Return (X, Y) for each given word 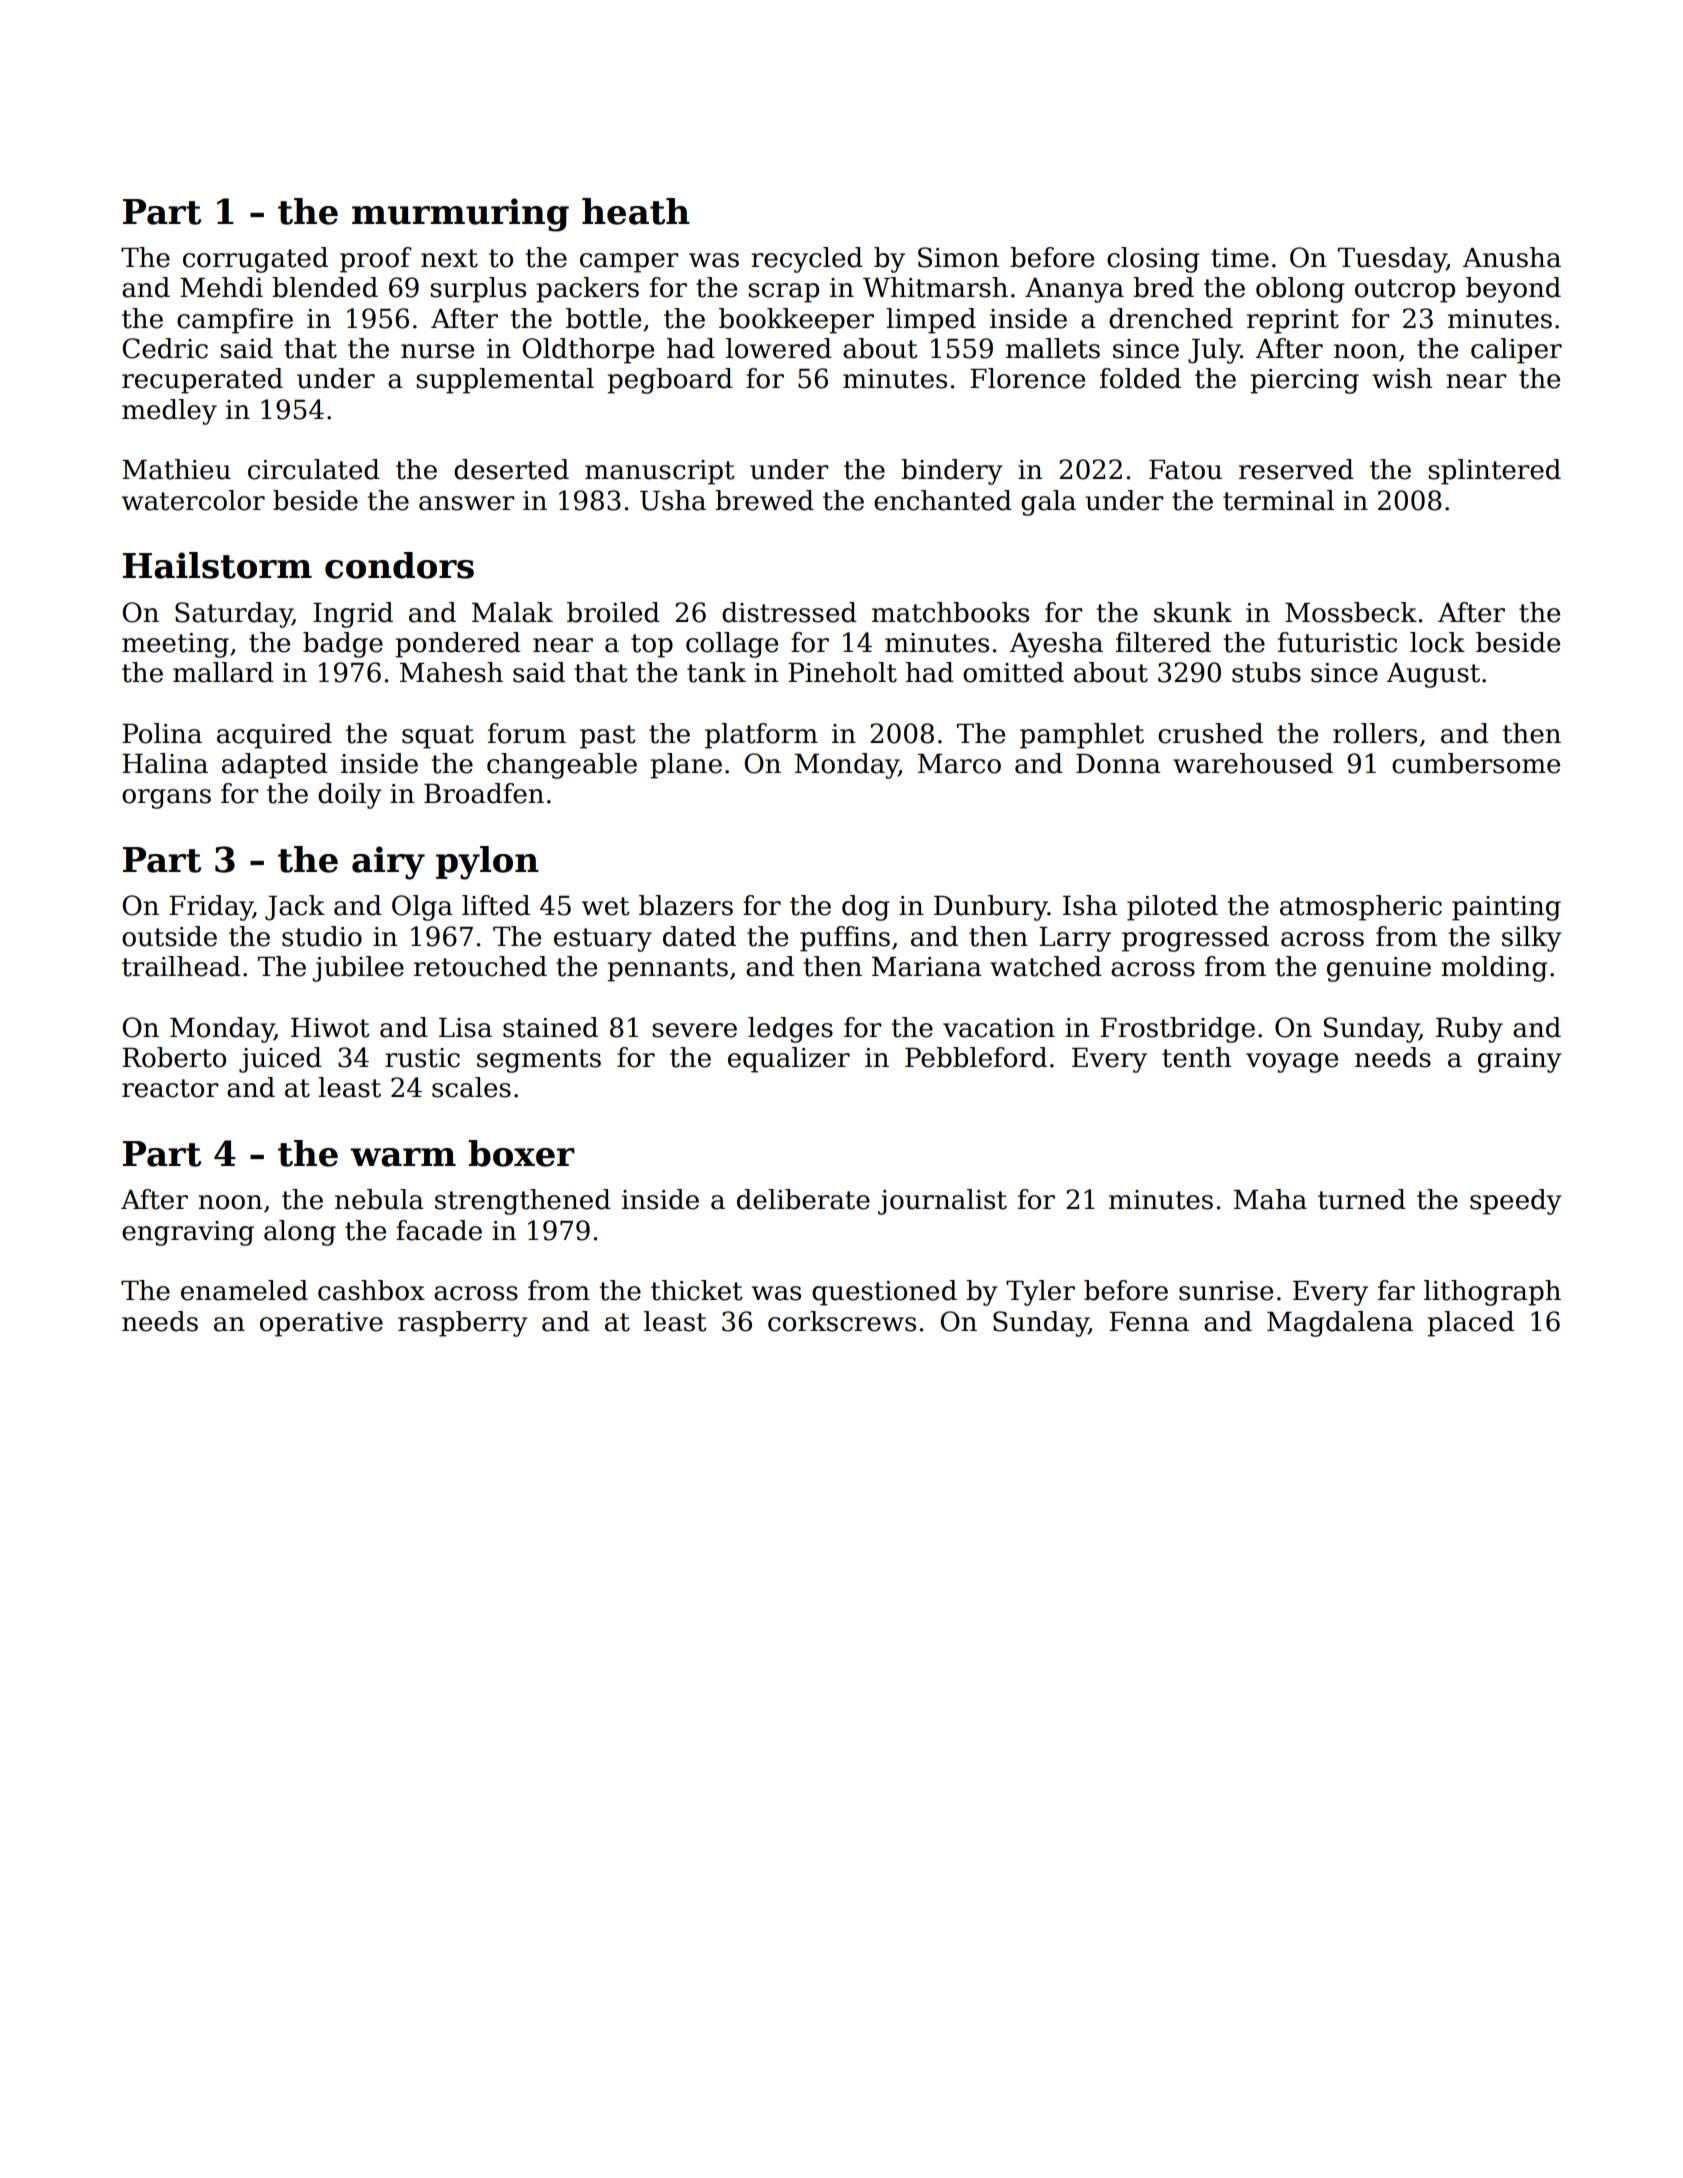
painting (1506, 908)
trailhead (181, 966)
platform (761, 736)
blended (325, 287)
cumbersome (1476, 763)
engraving (188, 1233)
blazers (686, 905)
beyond (1513, 290)
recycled (807, 260)
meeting (175, 645)
